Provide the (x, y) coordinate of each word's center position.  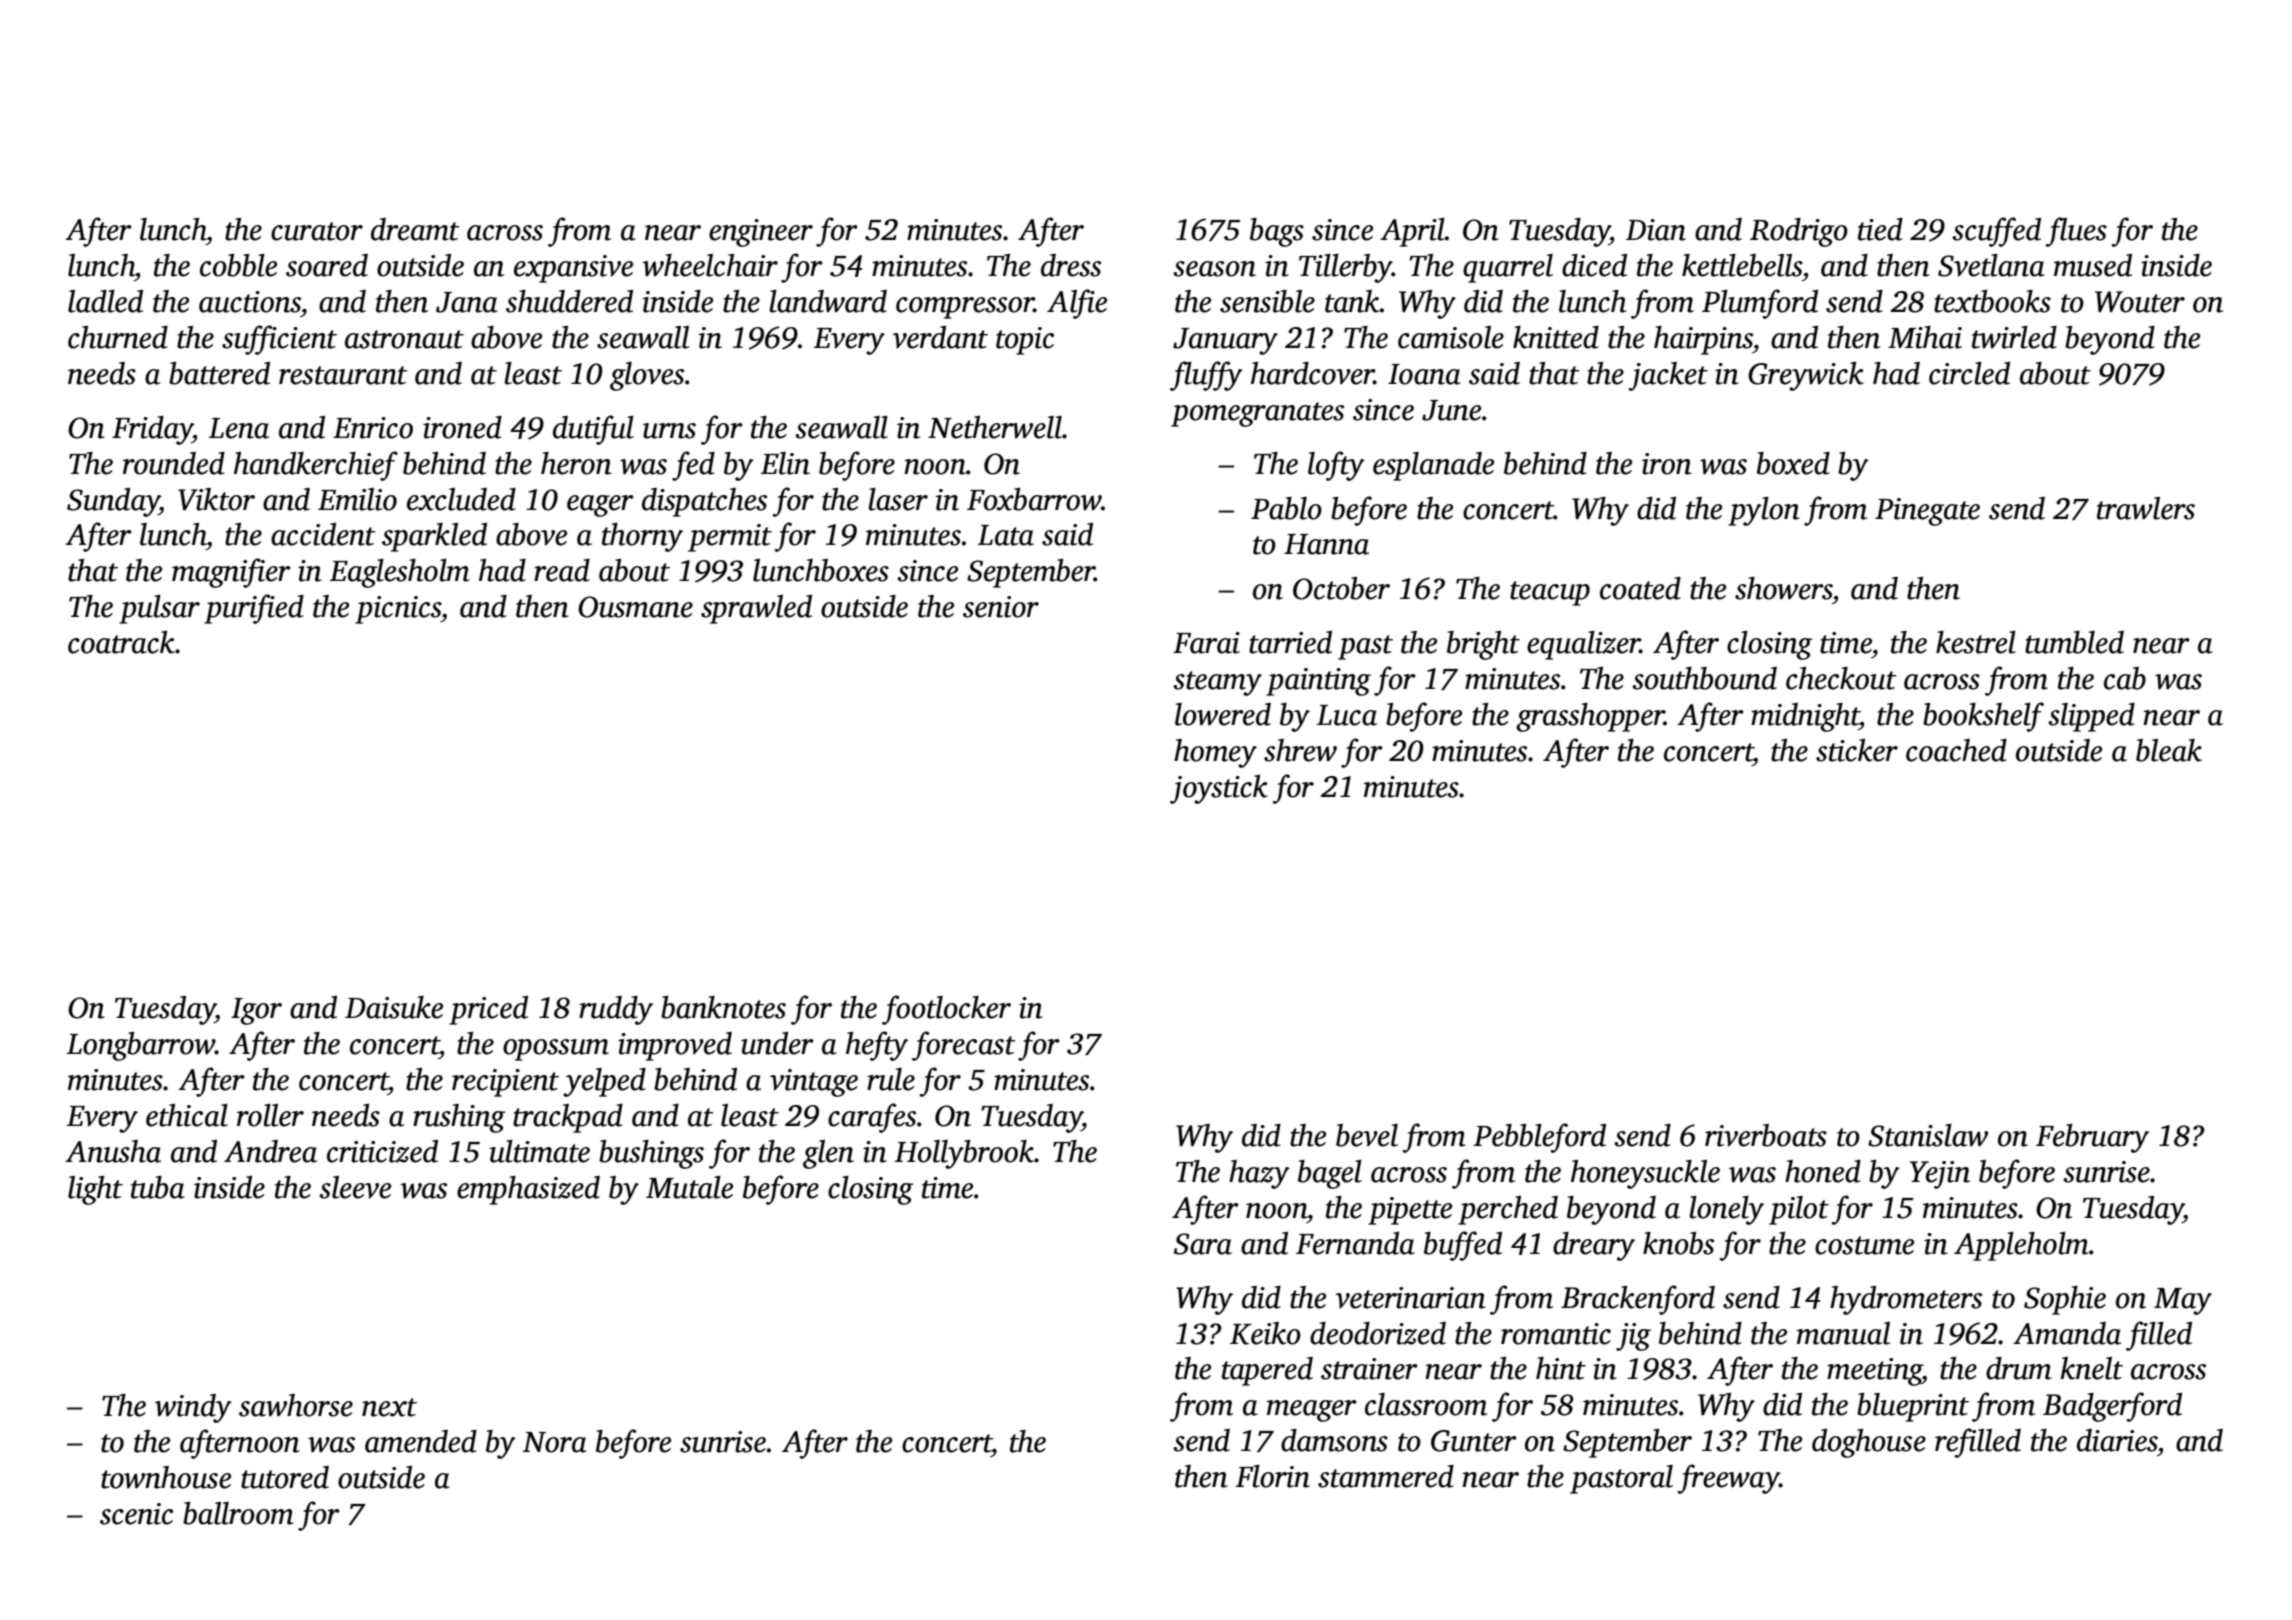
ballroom (238, 1513)
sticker (1857, 750)
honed (1823, 1171)
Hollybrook (964, 1154)
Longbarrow (141, 1046)
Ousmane (635, 607)
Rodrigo (1799, 232)
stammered (1386, 1476)
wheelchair (710, 265)
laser (898, 499)
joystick (1219, 789)
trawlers (2146, 508)
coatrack (121, 642)
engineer (761, 233)
